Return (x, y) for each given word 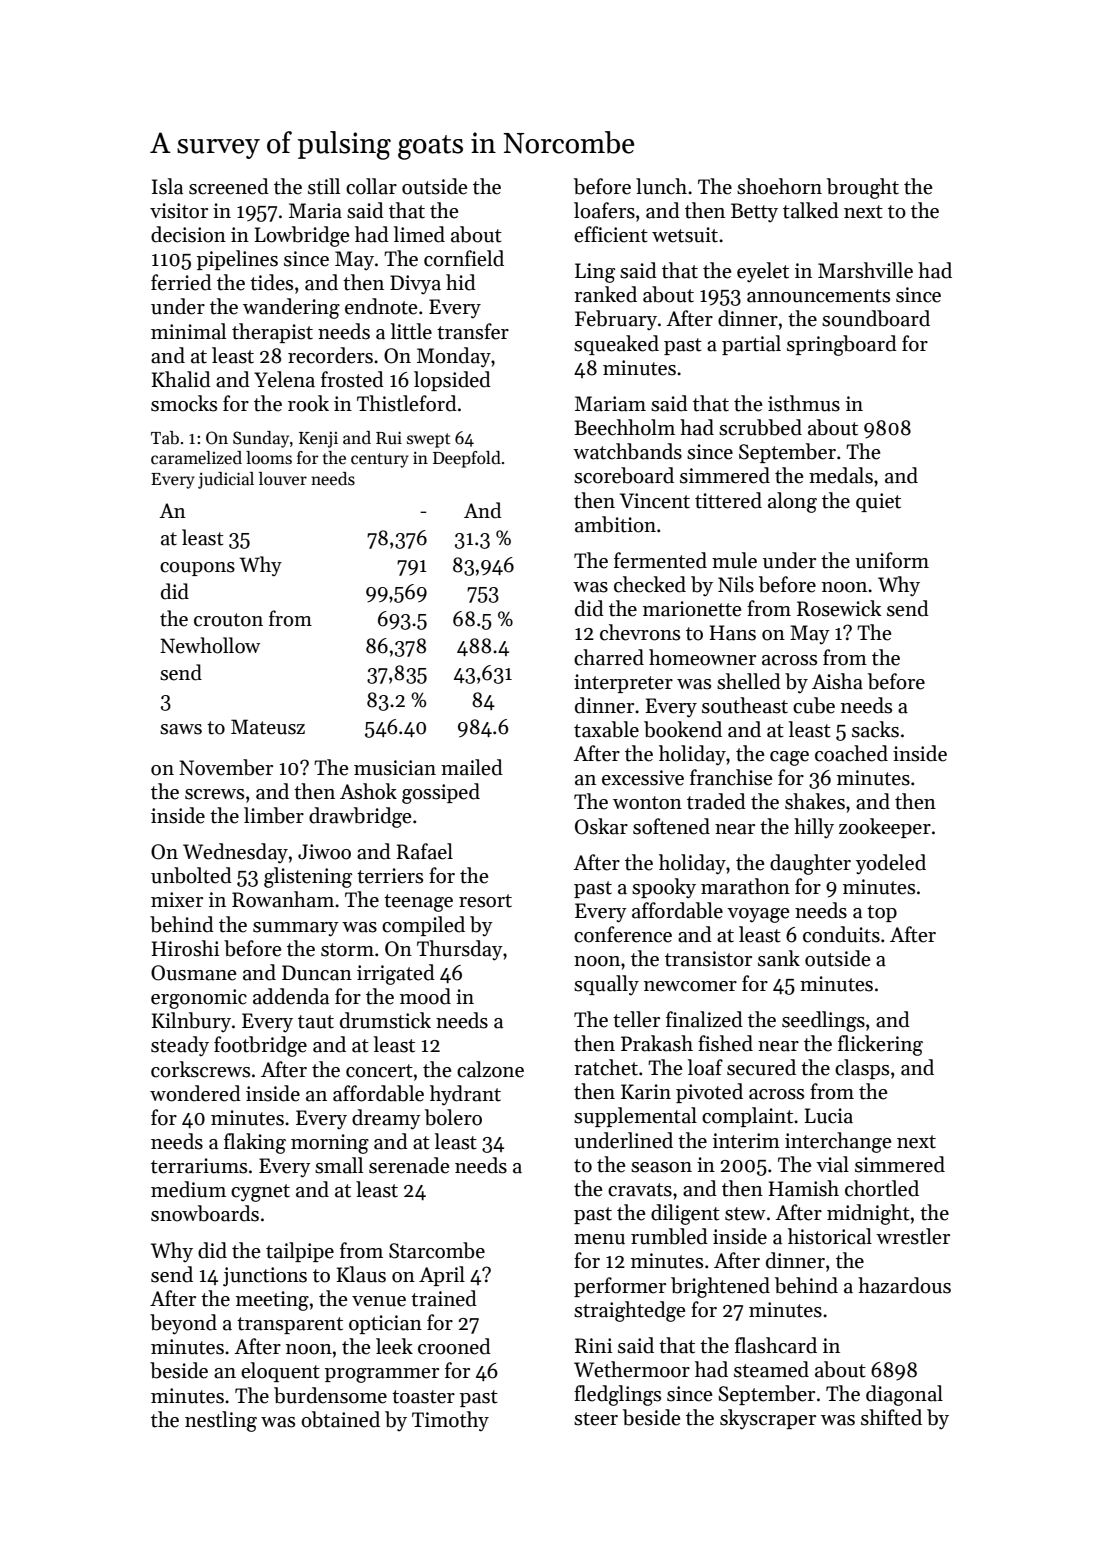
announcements (818, 296)
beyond (183, 1324)
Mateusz (268, 727)
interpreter (623, 683)
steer (596, 1419)
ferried (181, 282)
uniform (892, 560)
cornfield (464, 258)
